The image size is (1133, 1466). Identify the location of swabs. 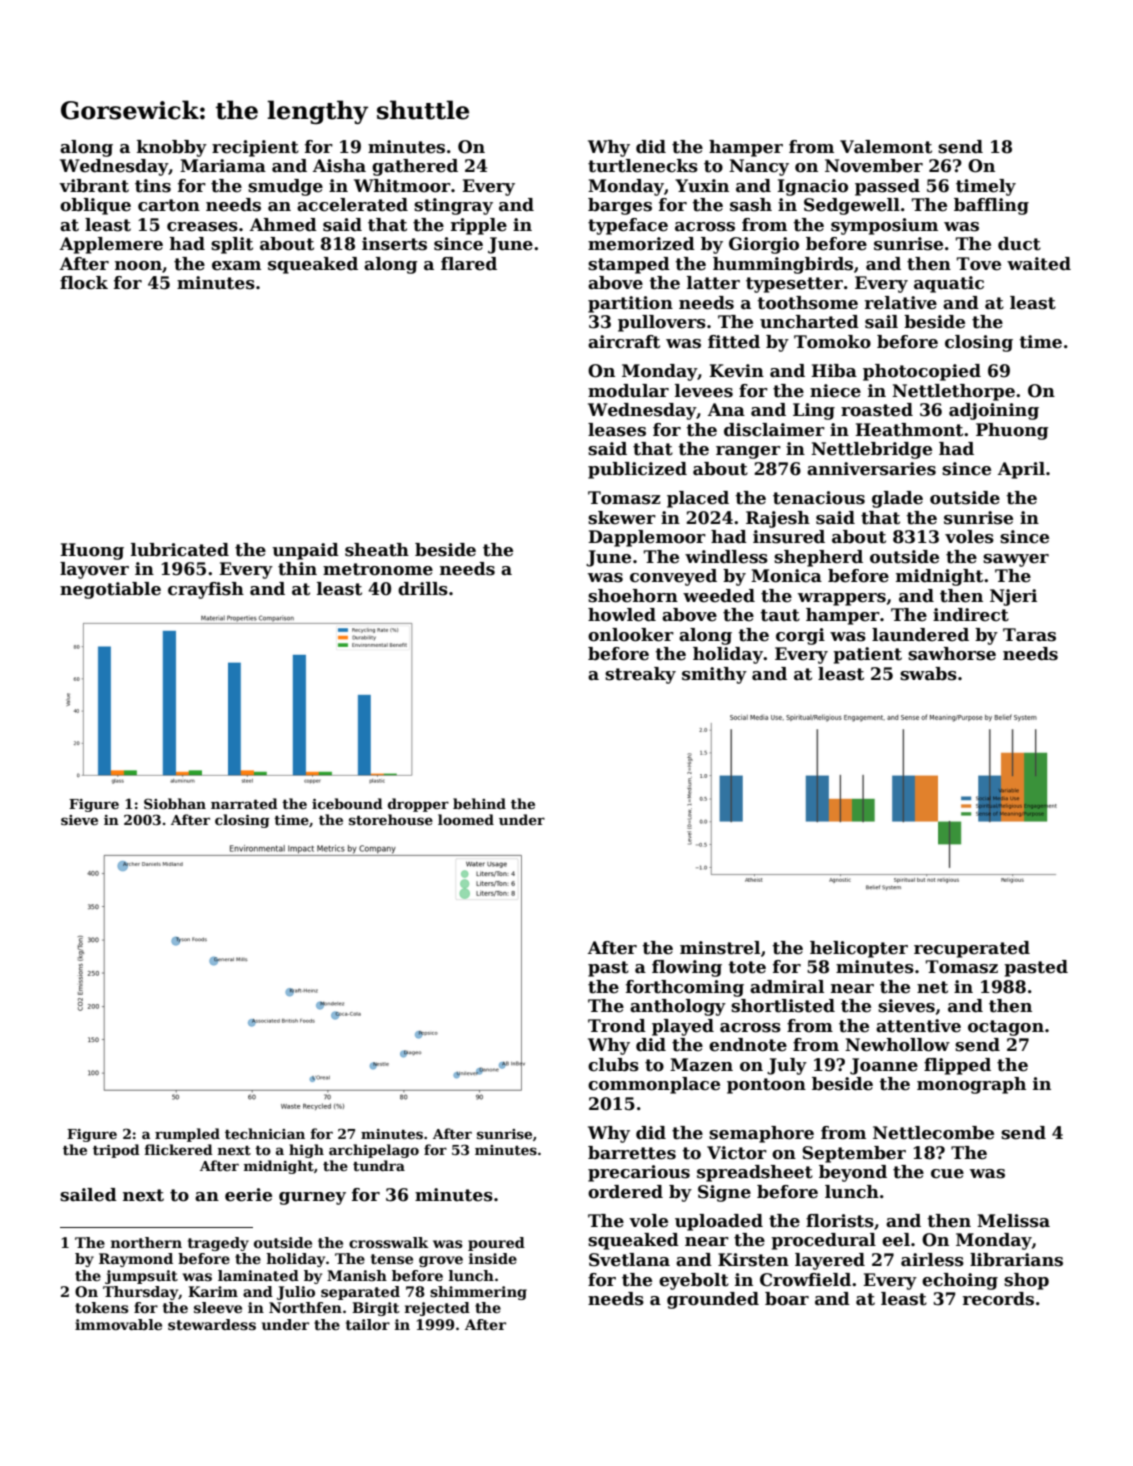
(928, 674).
